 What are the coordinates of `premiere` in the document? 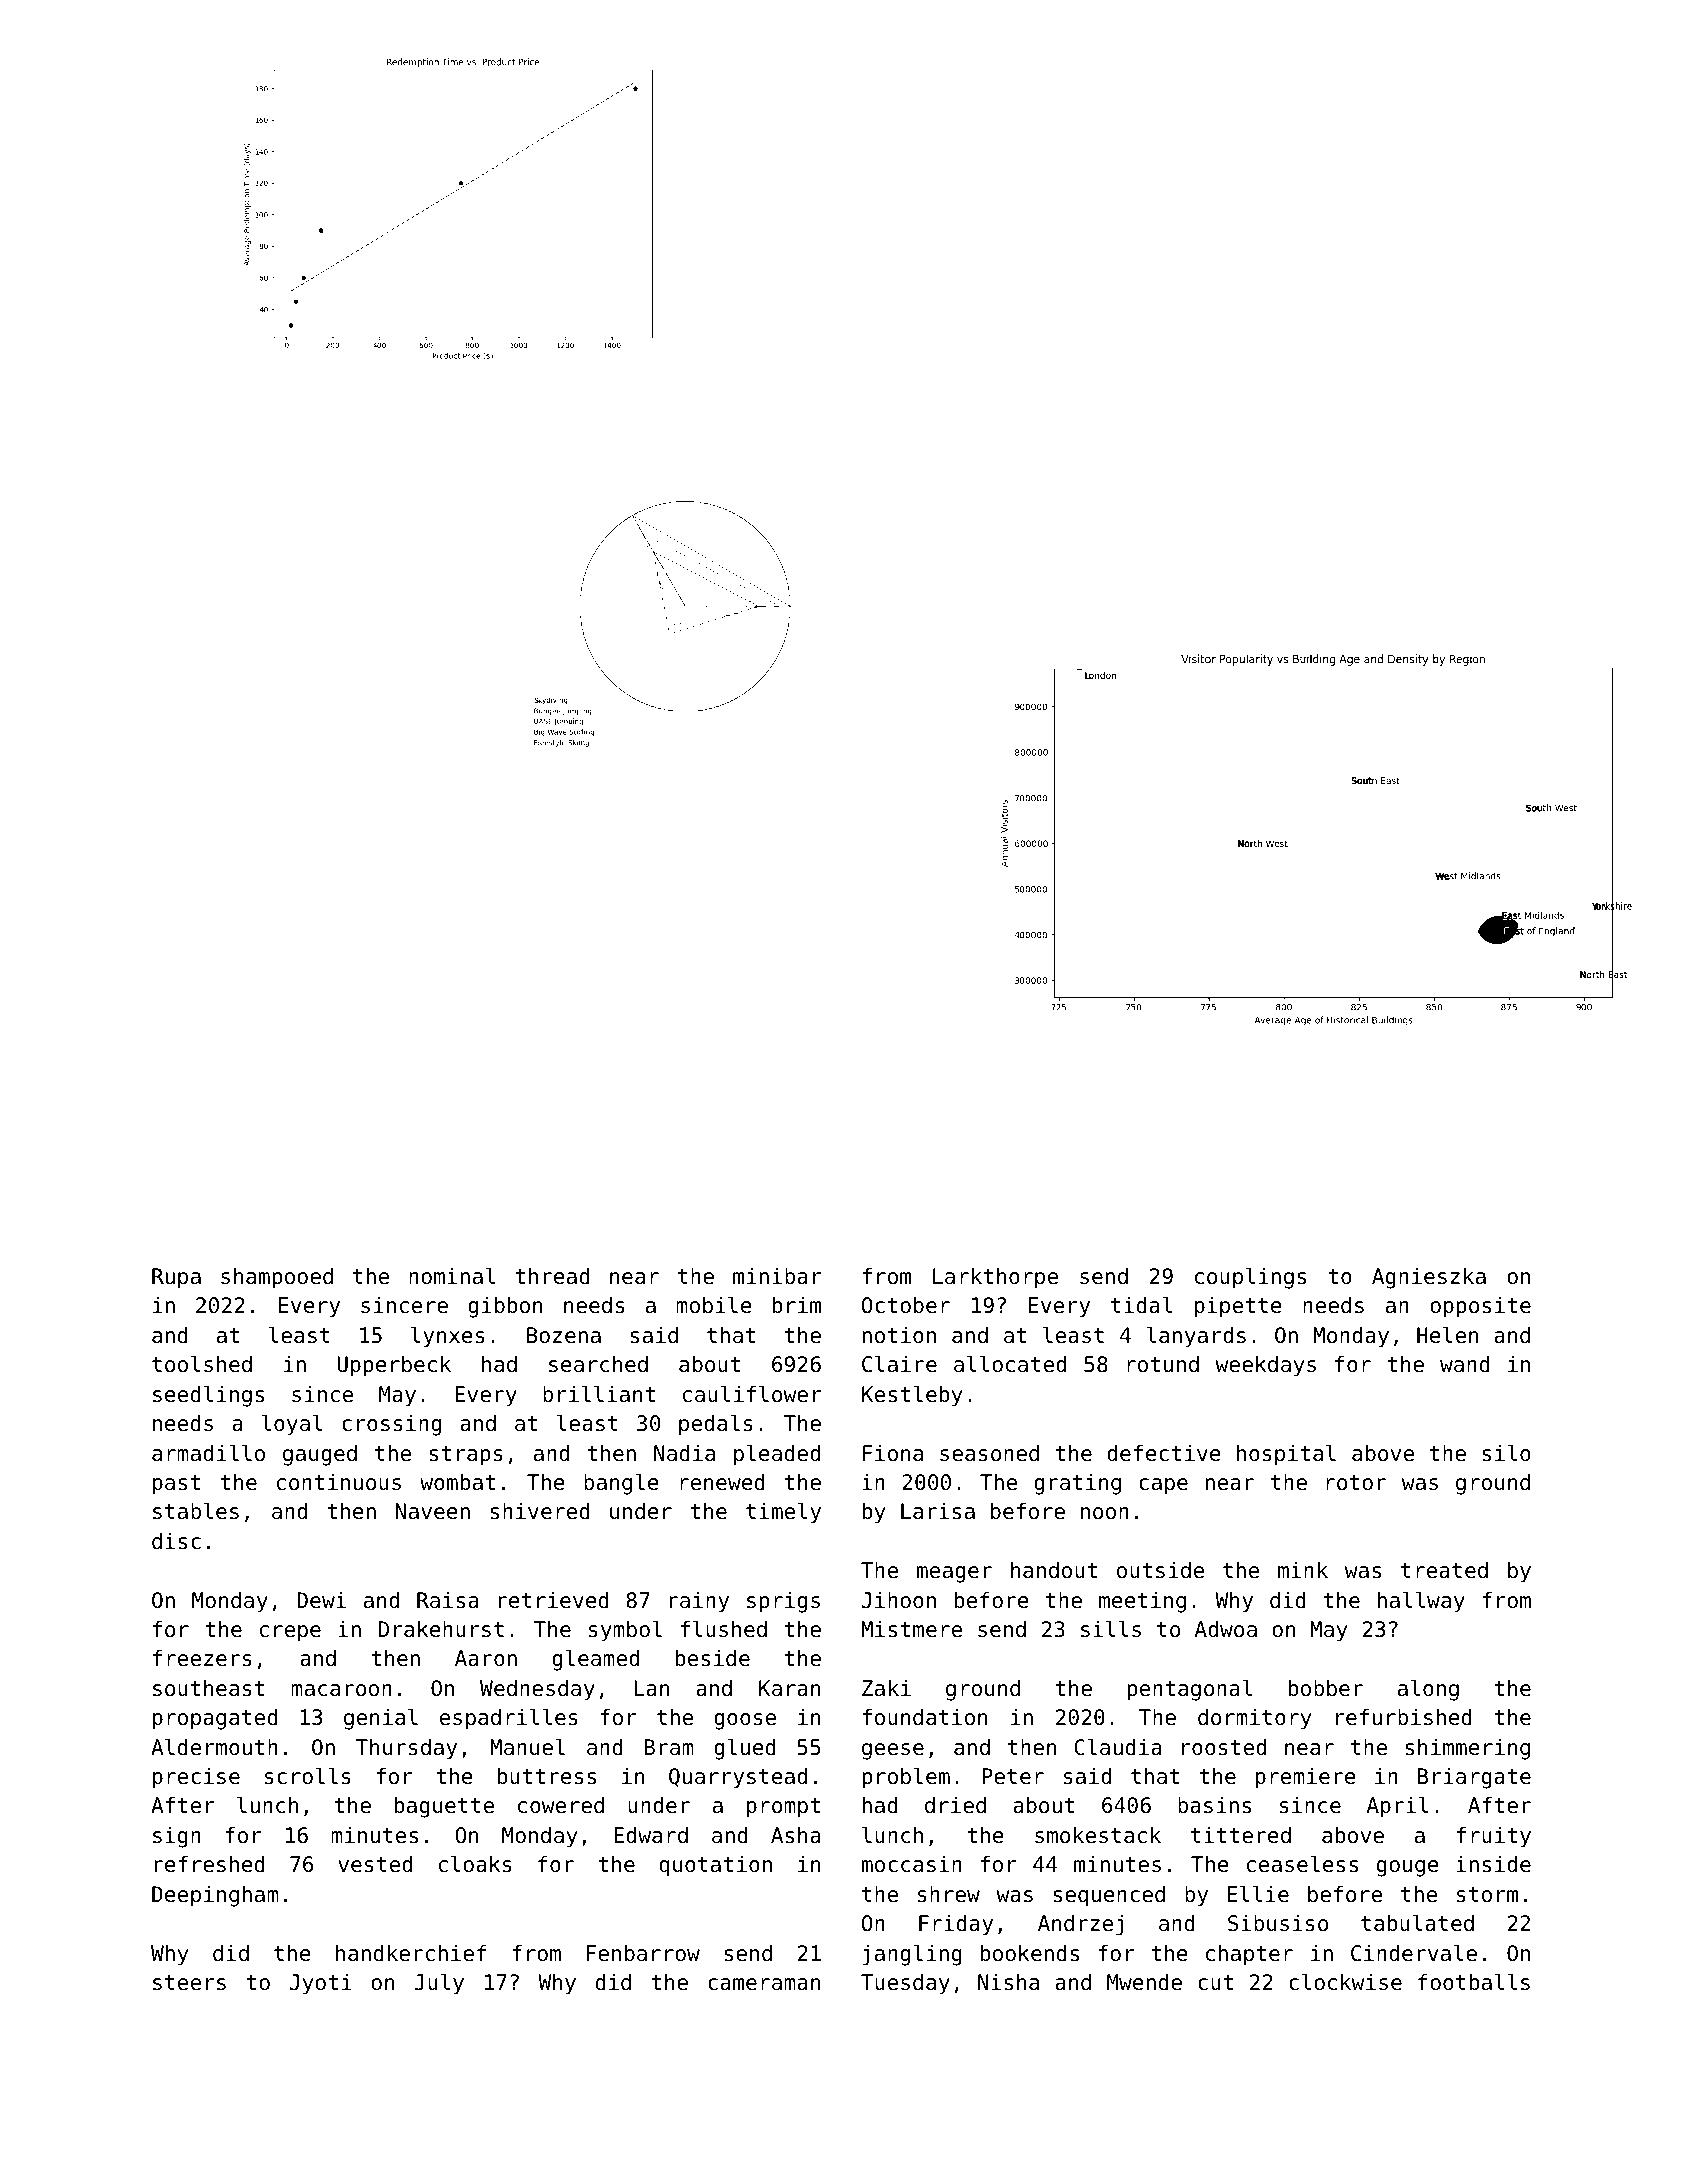 It's located at (1306, 1778).
